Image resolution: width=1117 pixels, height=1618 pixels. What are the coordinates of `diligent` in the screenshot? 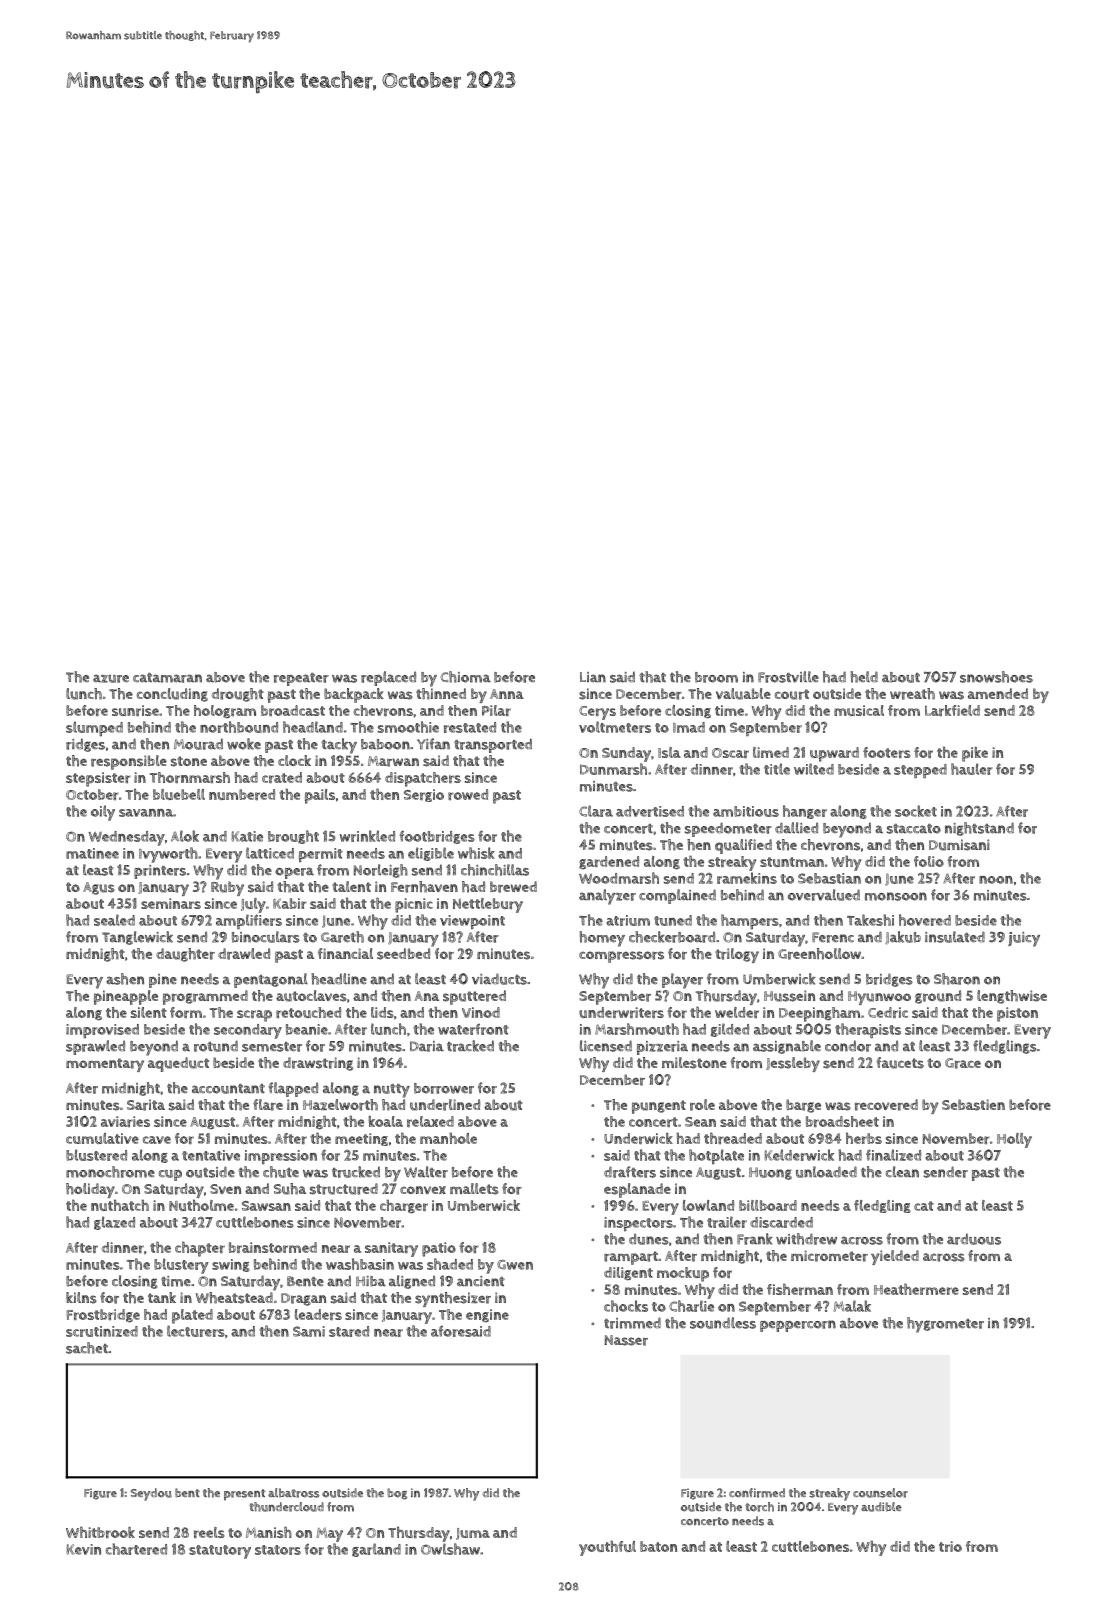 It's located at (628, 1273).
